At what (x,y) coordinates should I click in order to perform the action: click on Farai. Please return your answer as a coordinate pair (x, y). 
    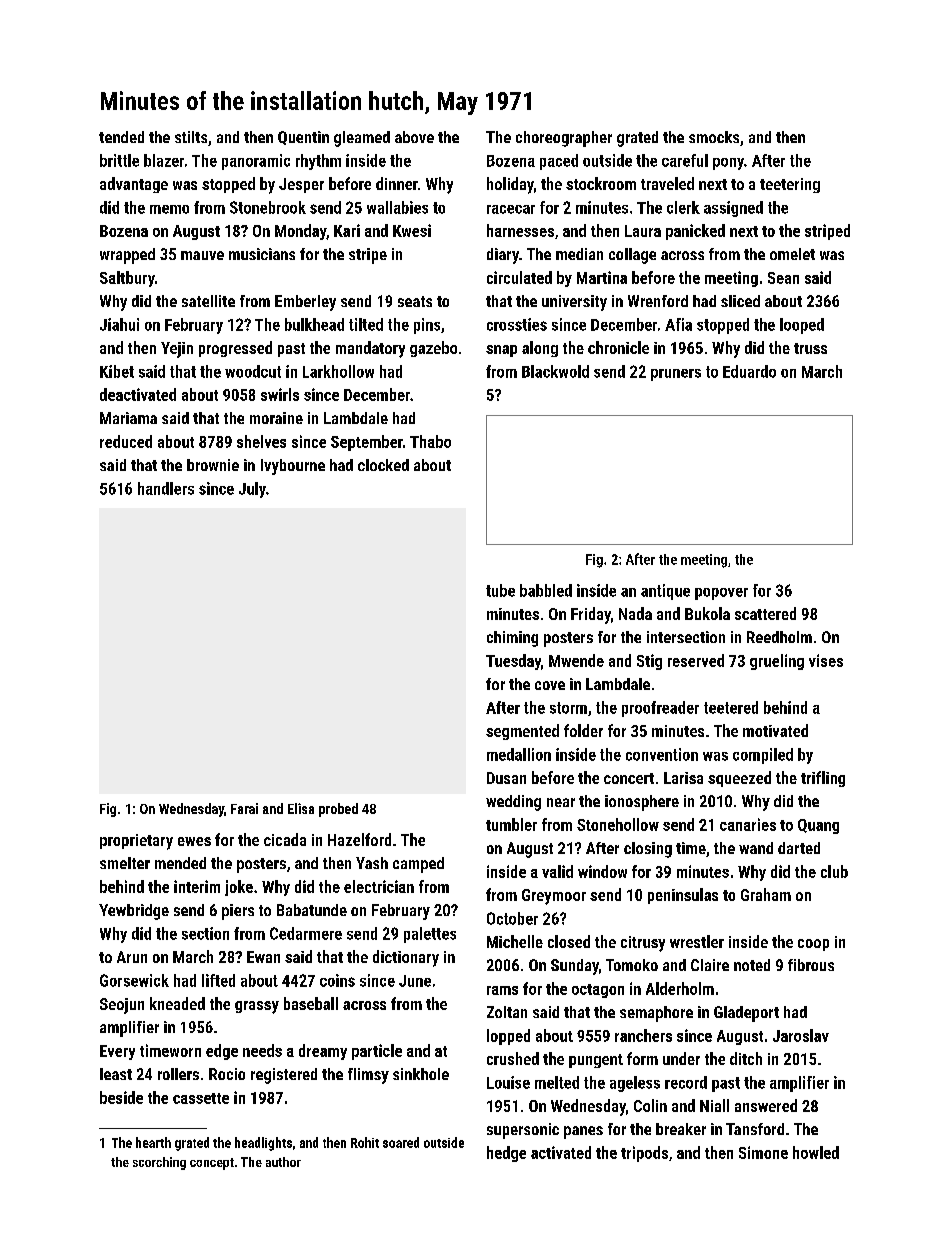
    Looking at the image, I should click on (244, 808).
